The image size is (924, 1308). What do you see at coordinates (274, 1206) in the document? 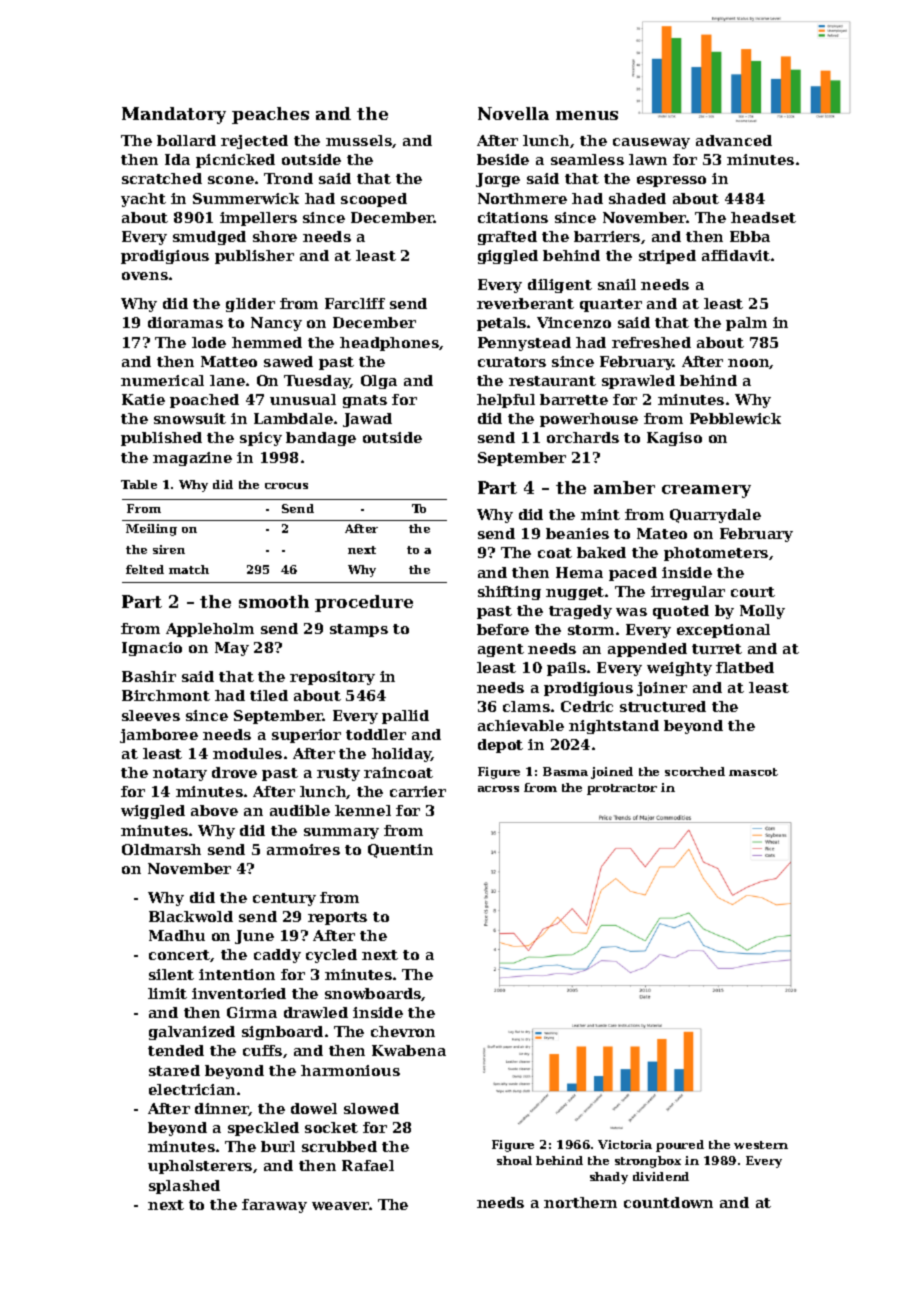
I see `faraway` at bounding box center [274, 1206].
